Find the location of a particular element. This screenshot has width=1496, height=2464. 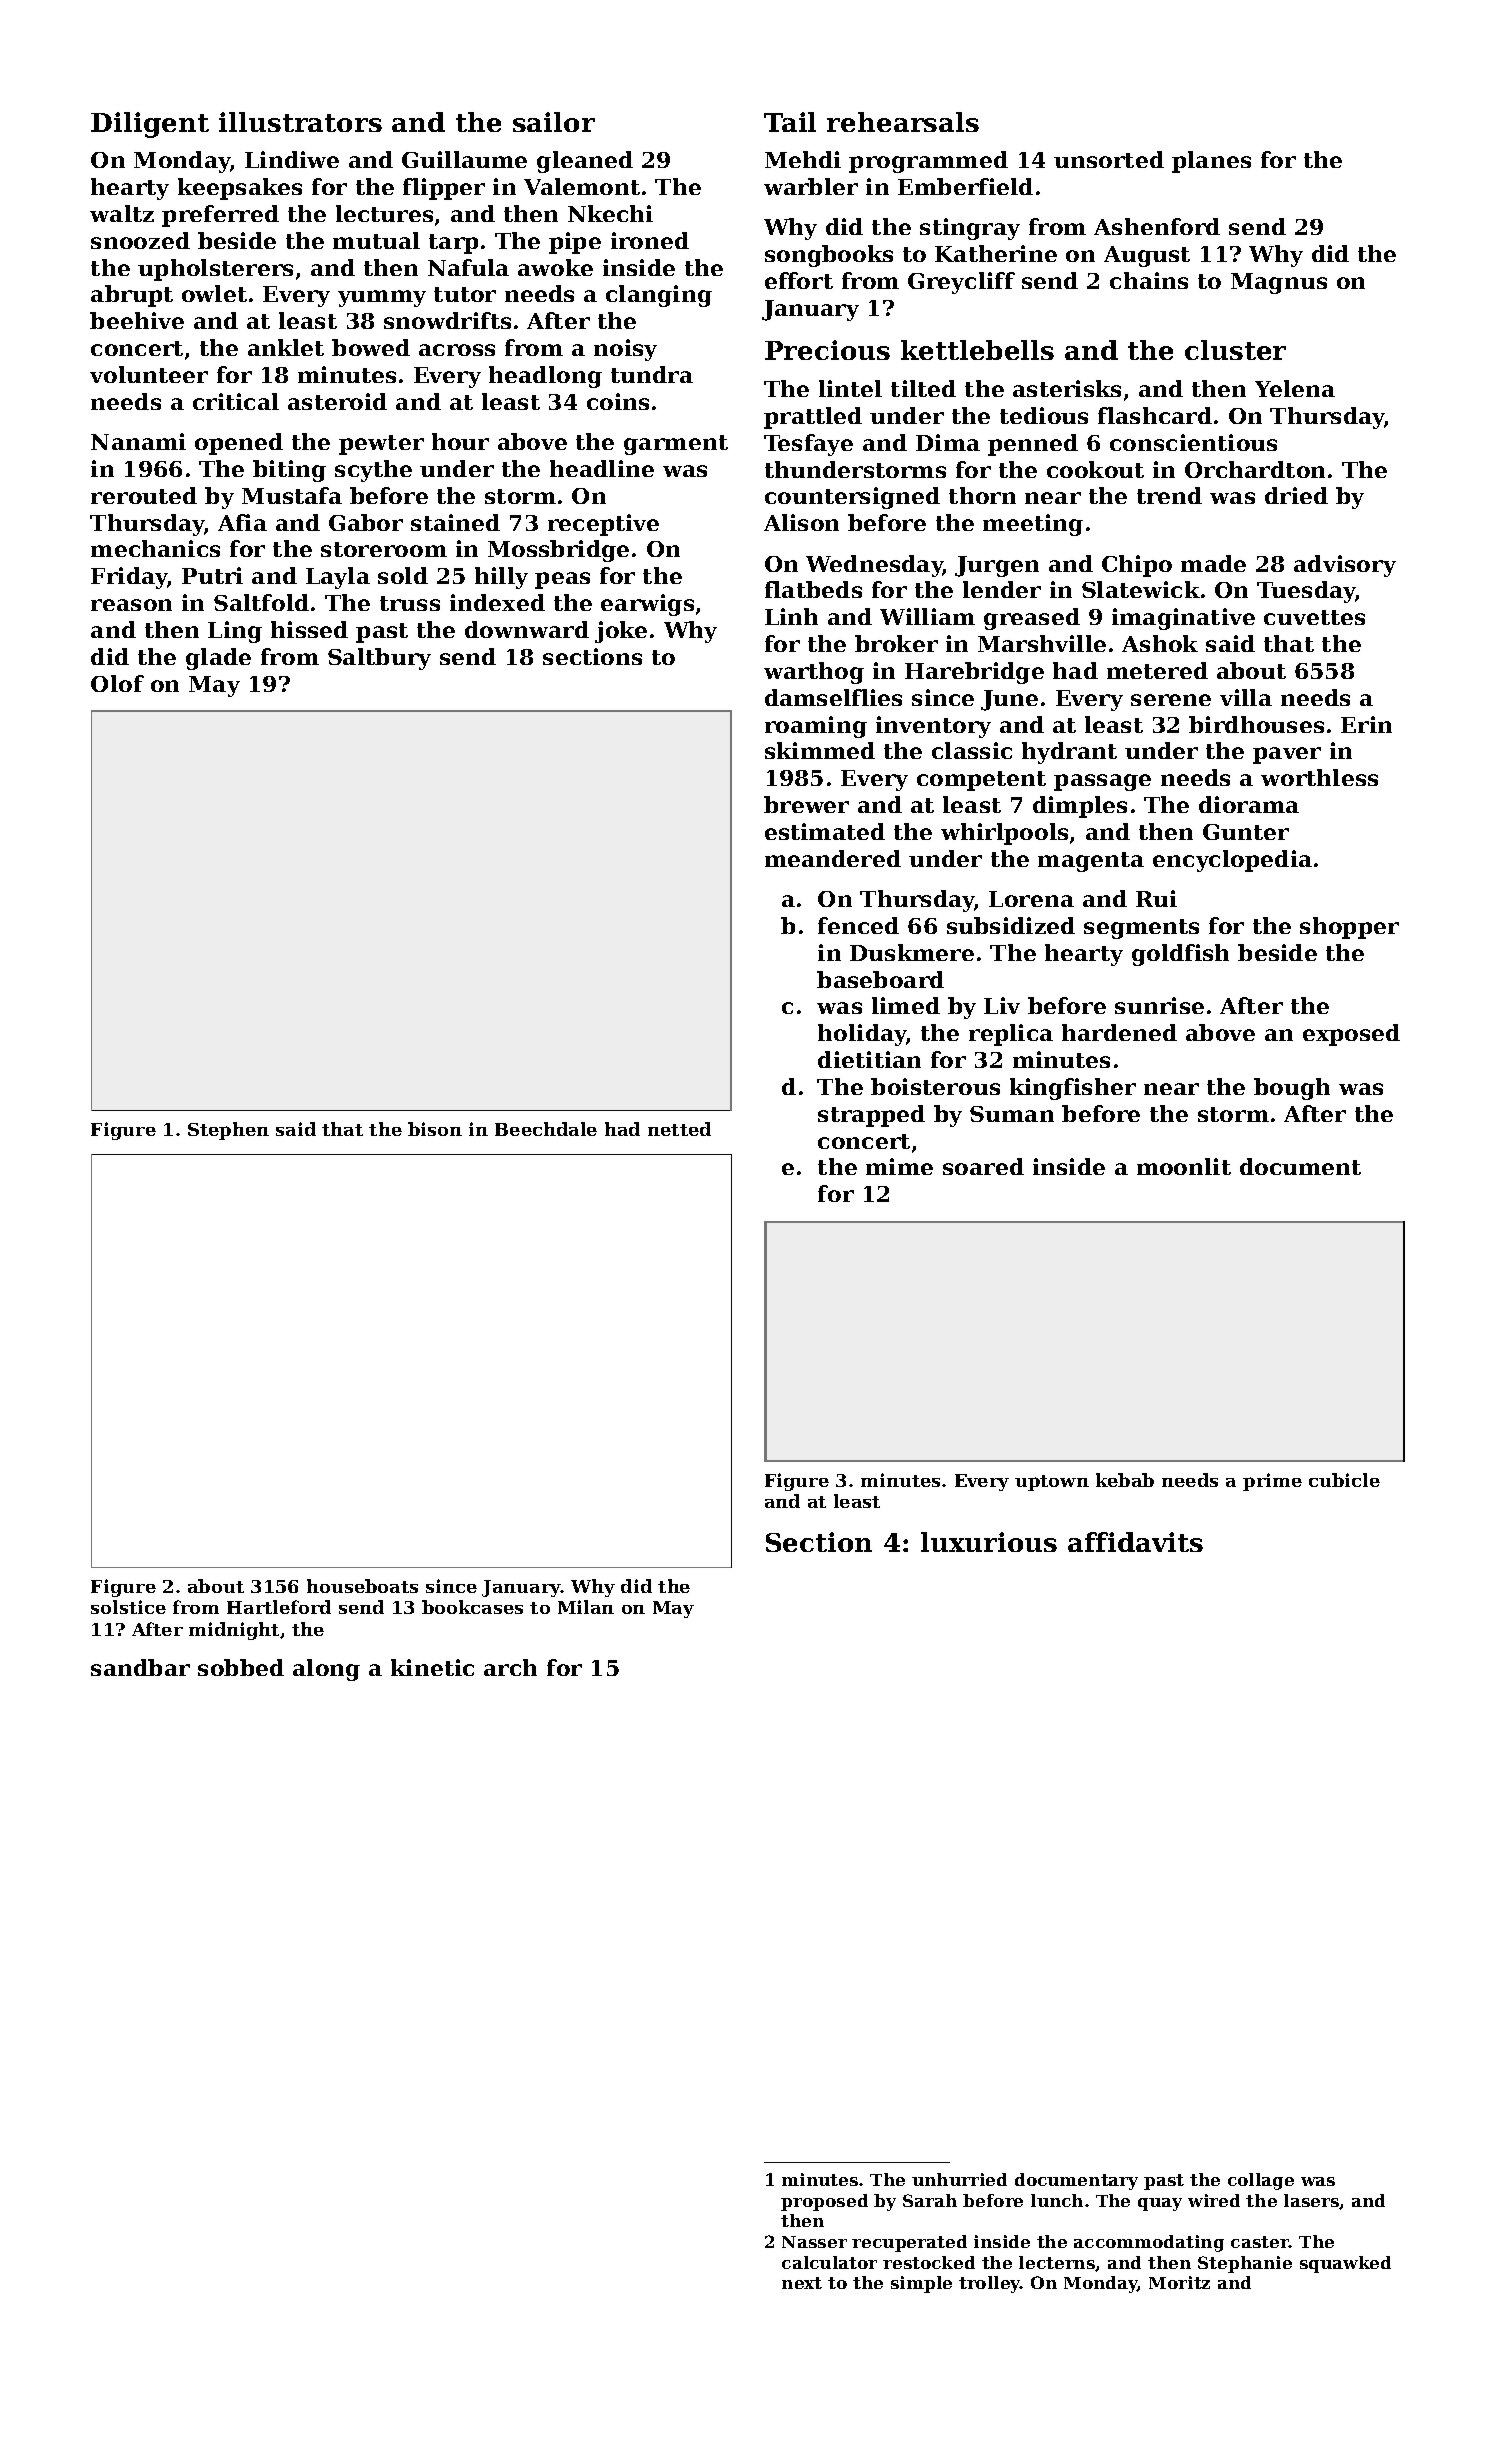

headlong is located at coordinates (545, 377).
